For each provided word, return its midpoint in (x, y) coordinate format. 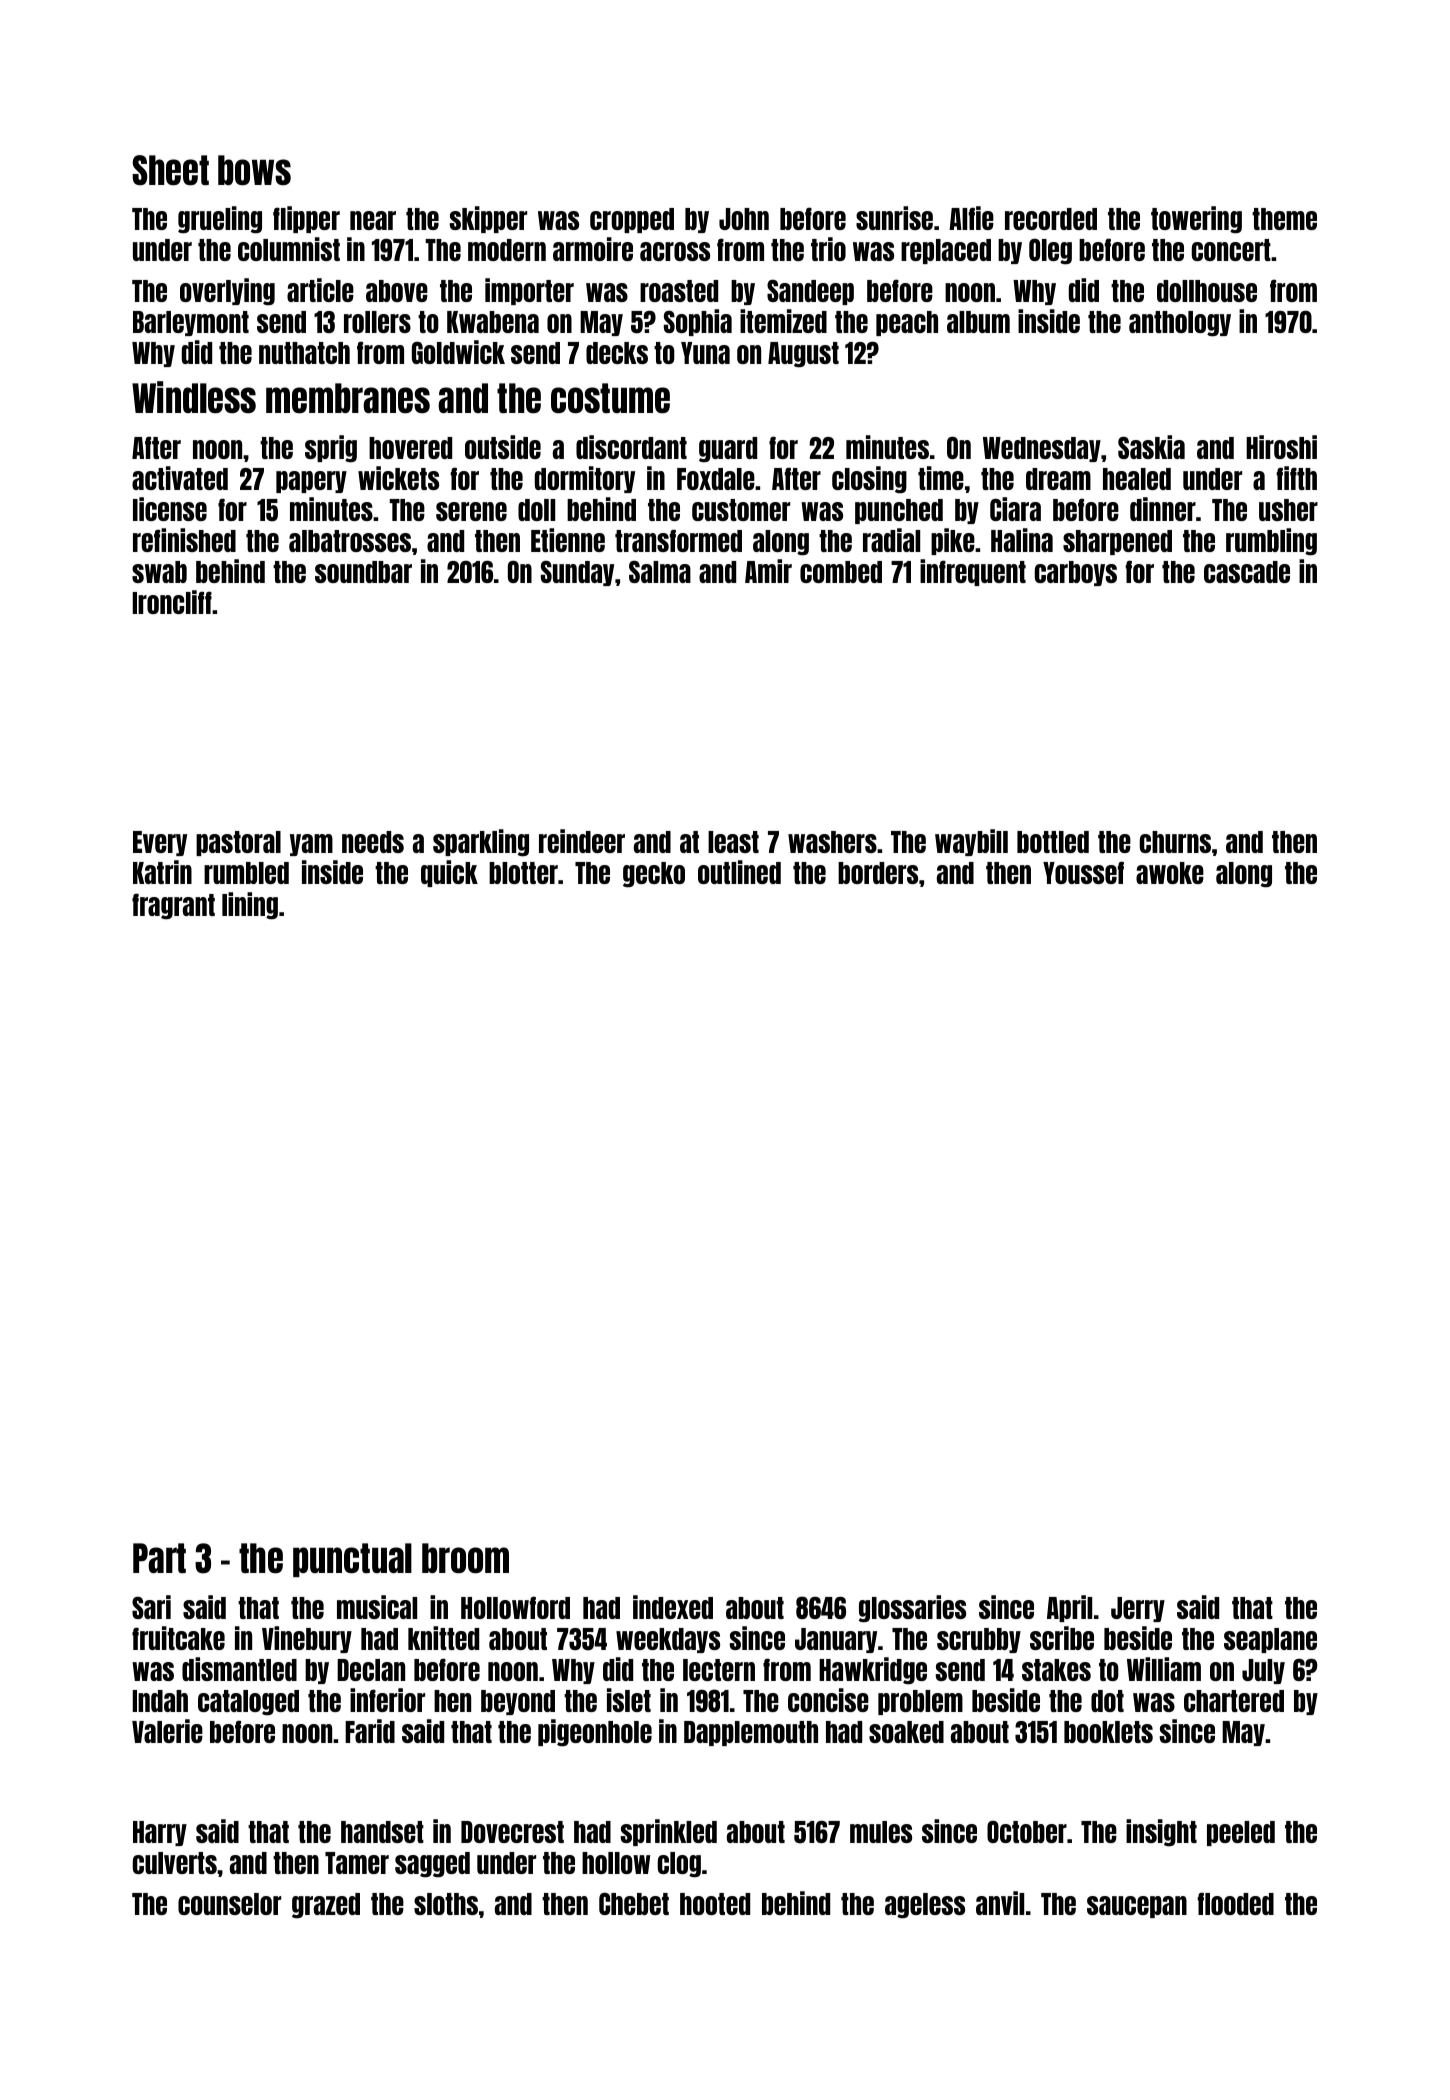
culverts (174, 1863)
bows (254, 170)
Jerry (1138, 1609)
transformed (678, 540)
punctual (352, 1560)
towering (1196, 220)
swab (159, 572)
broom (465, 1558)
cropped (632, 220)
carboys (1075, 573)
